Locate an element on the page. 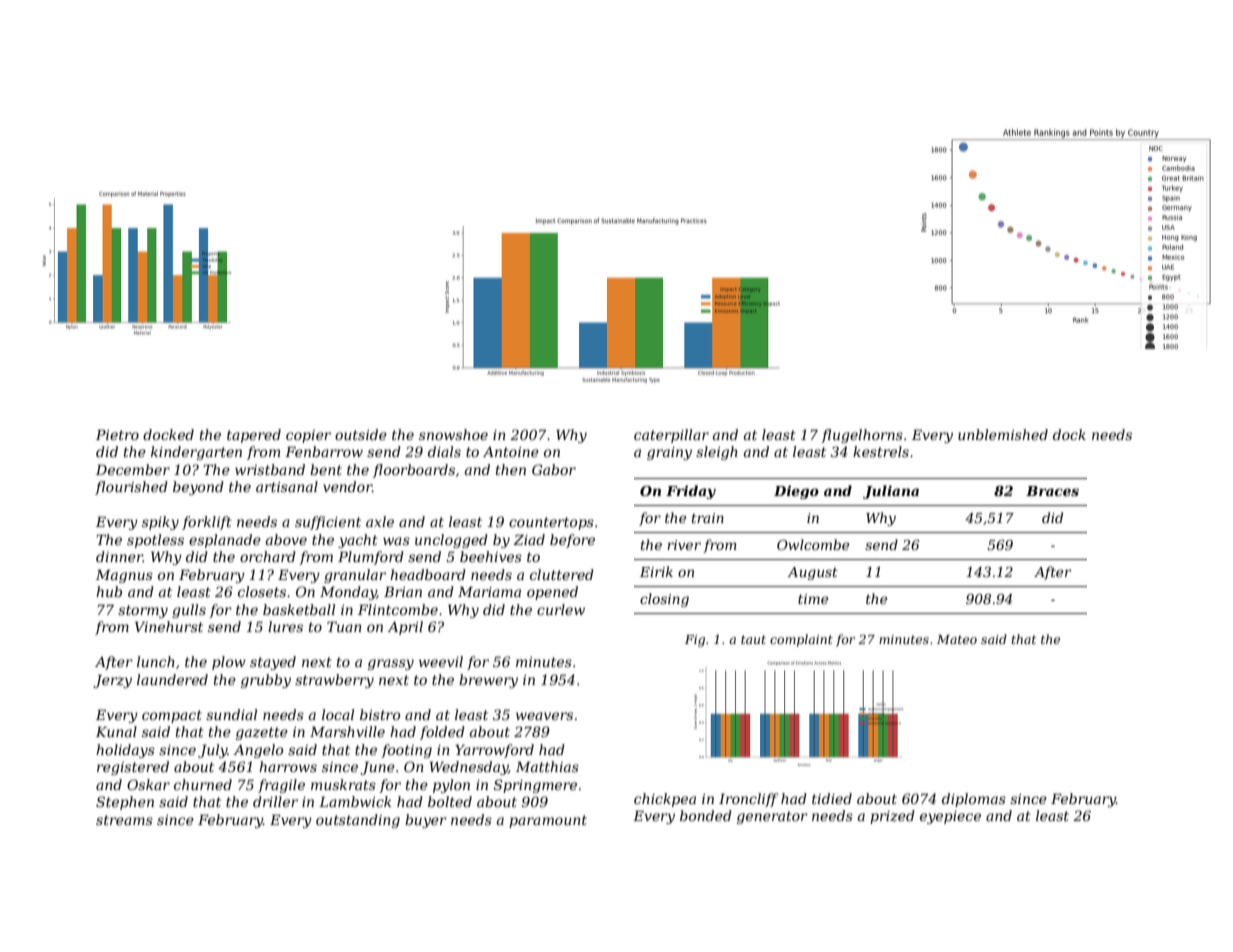  streams is located at coordinates (124, 820).
